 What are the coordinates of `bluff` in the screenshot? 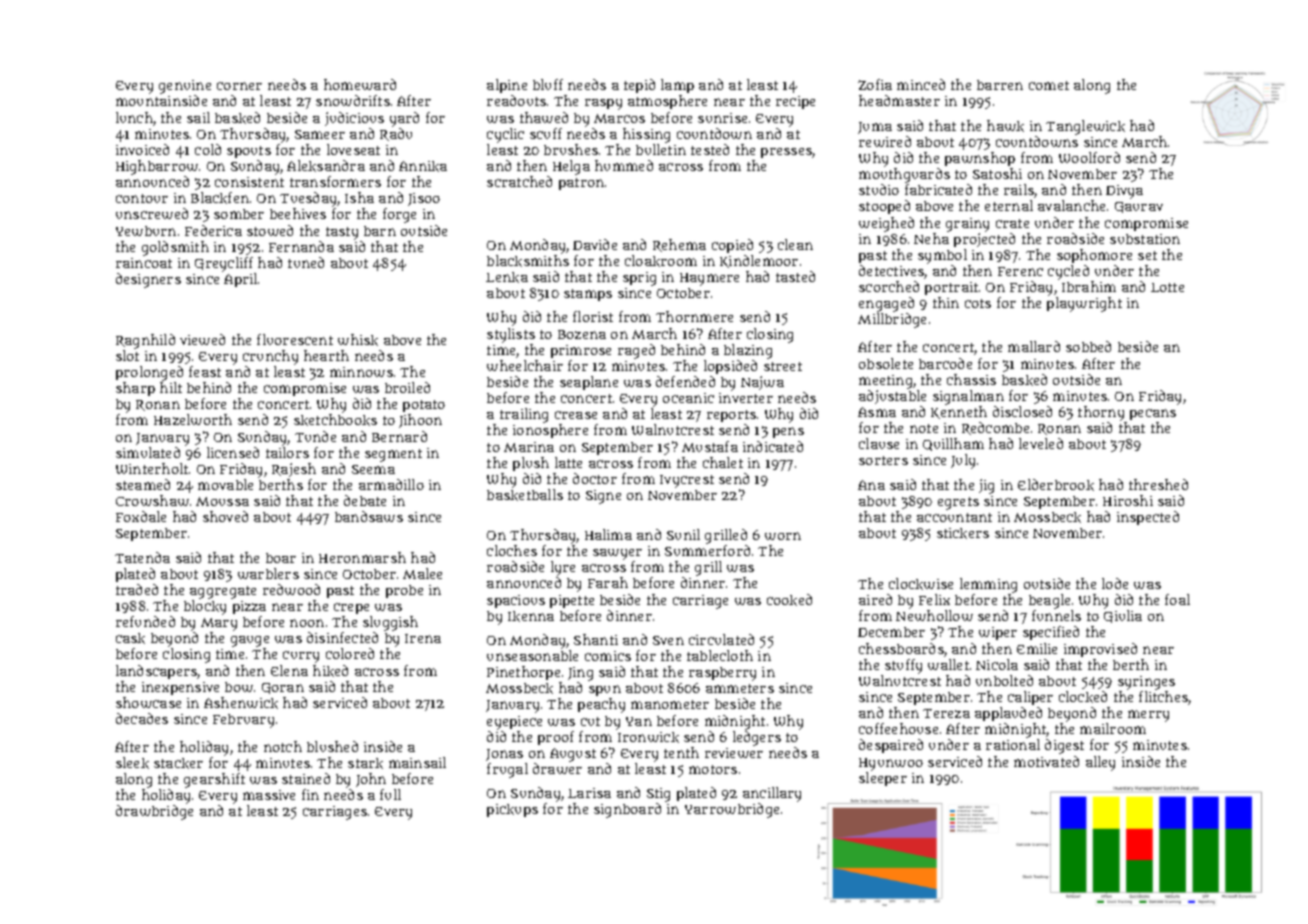 It's located at (548, 84).
